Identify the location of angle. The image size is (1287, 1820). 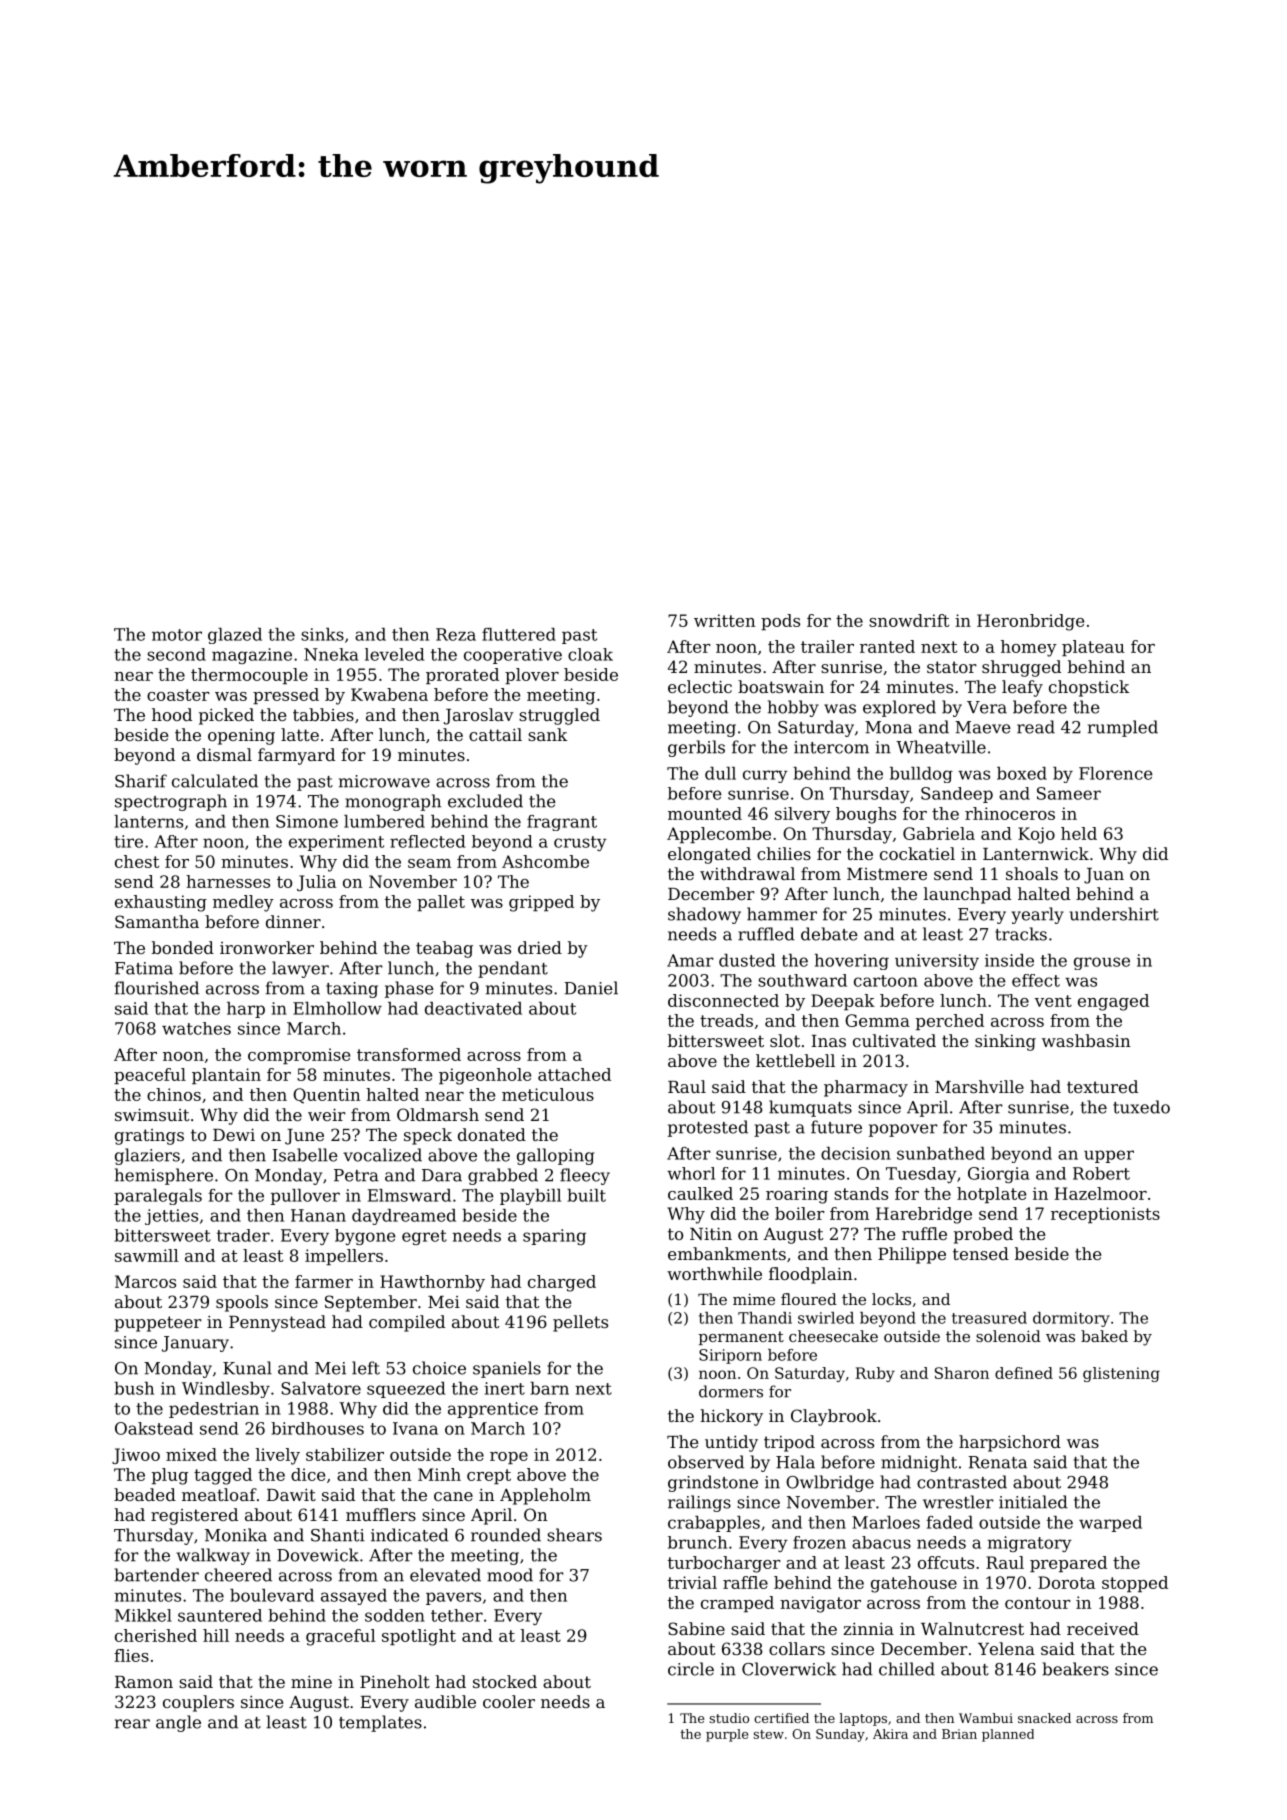
(178, 1723).
